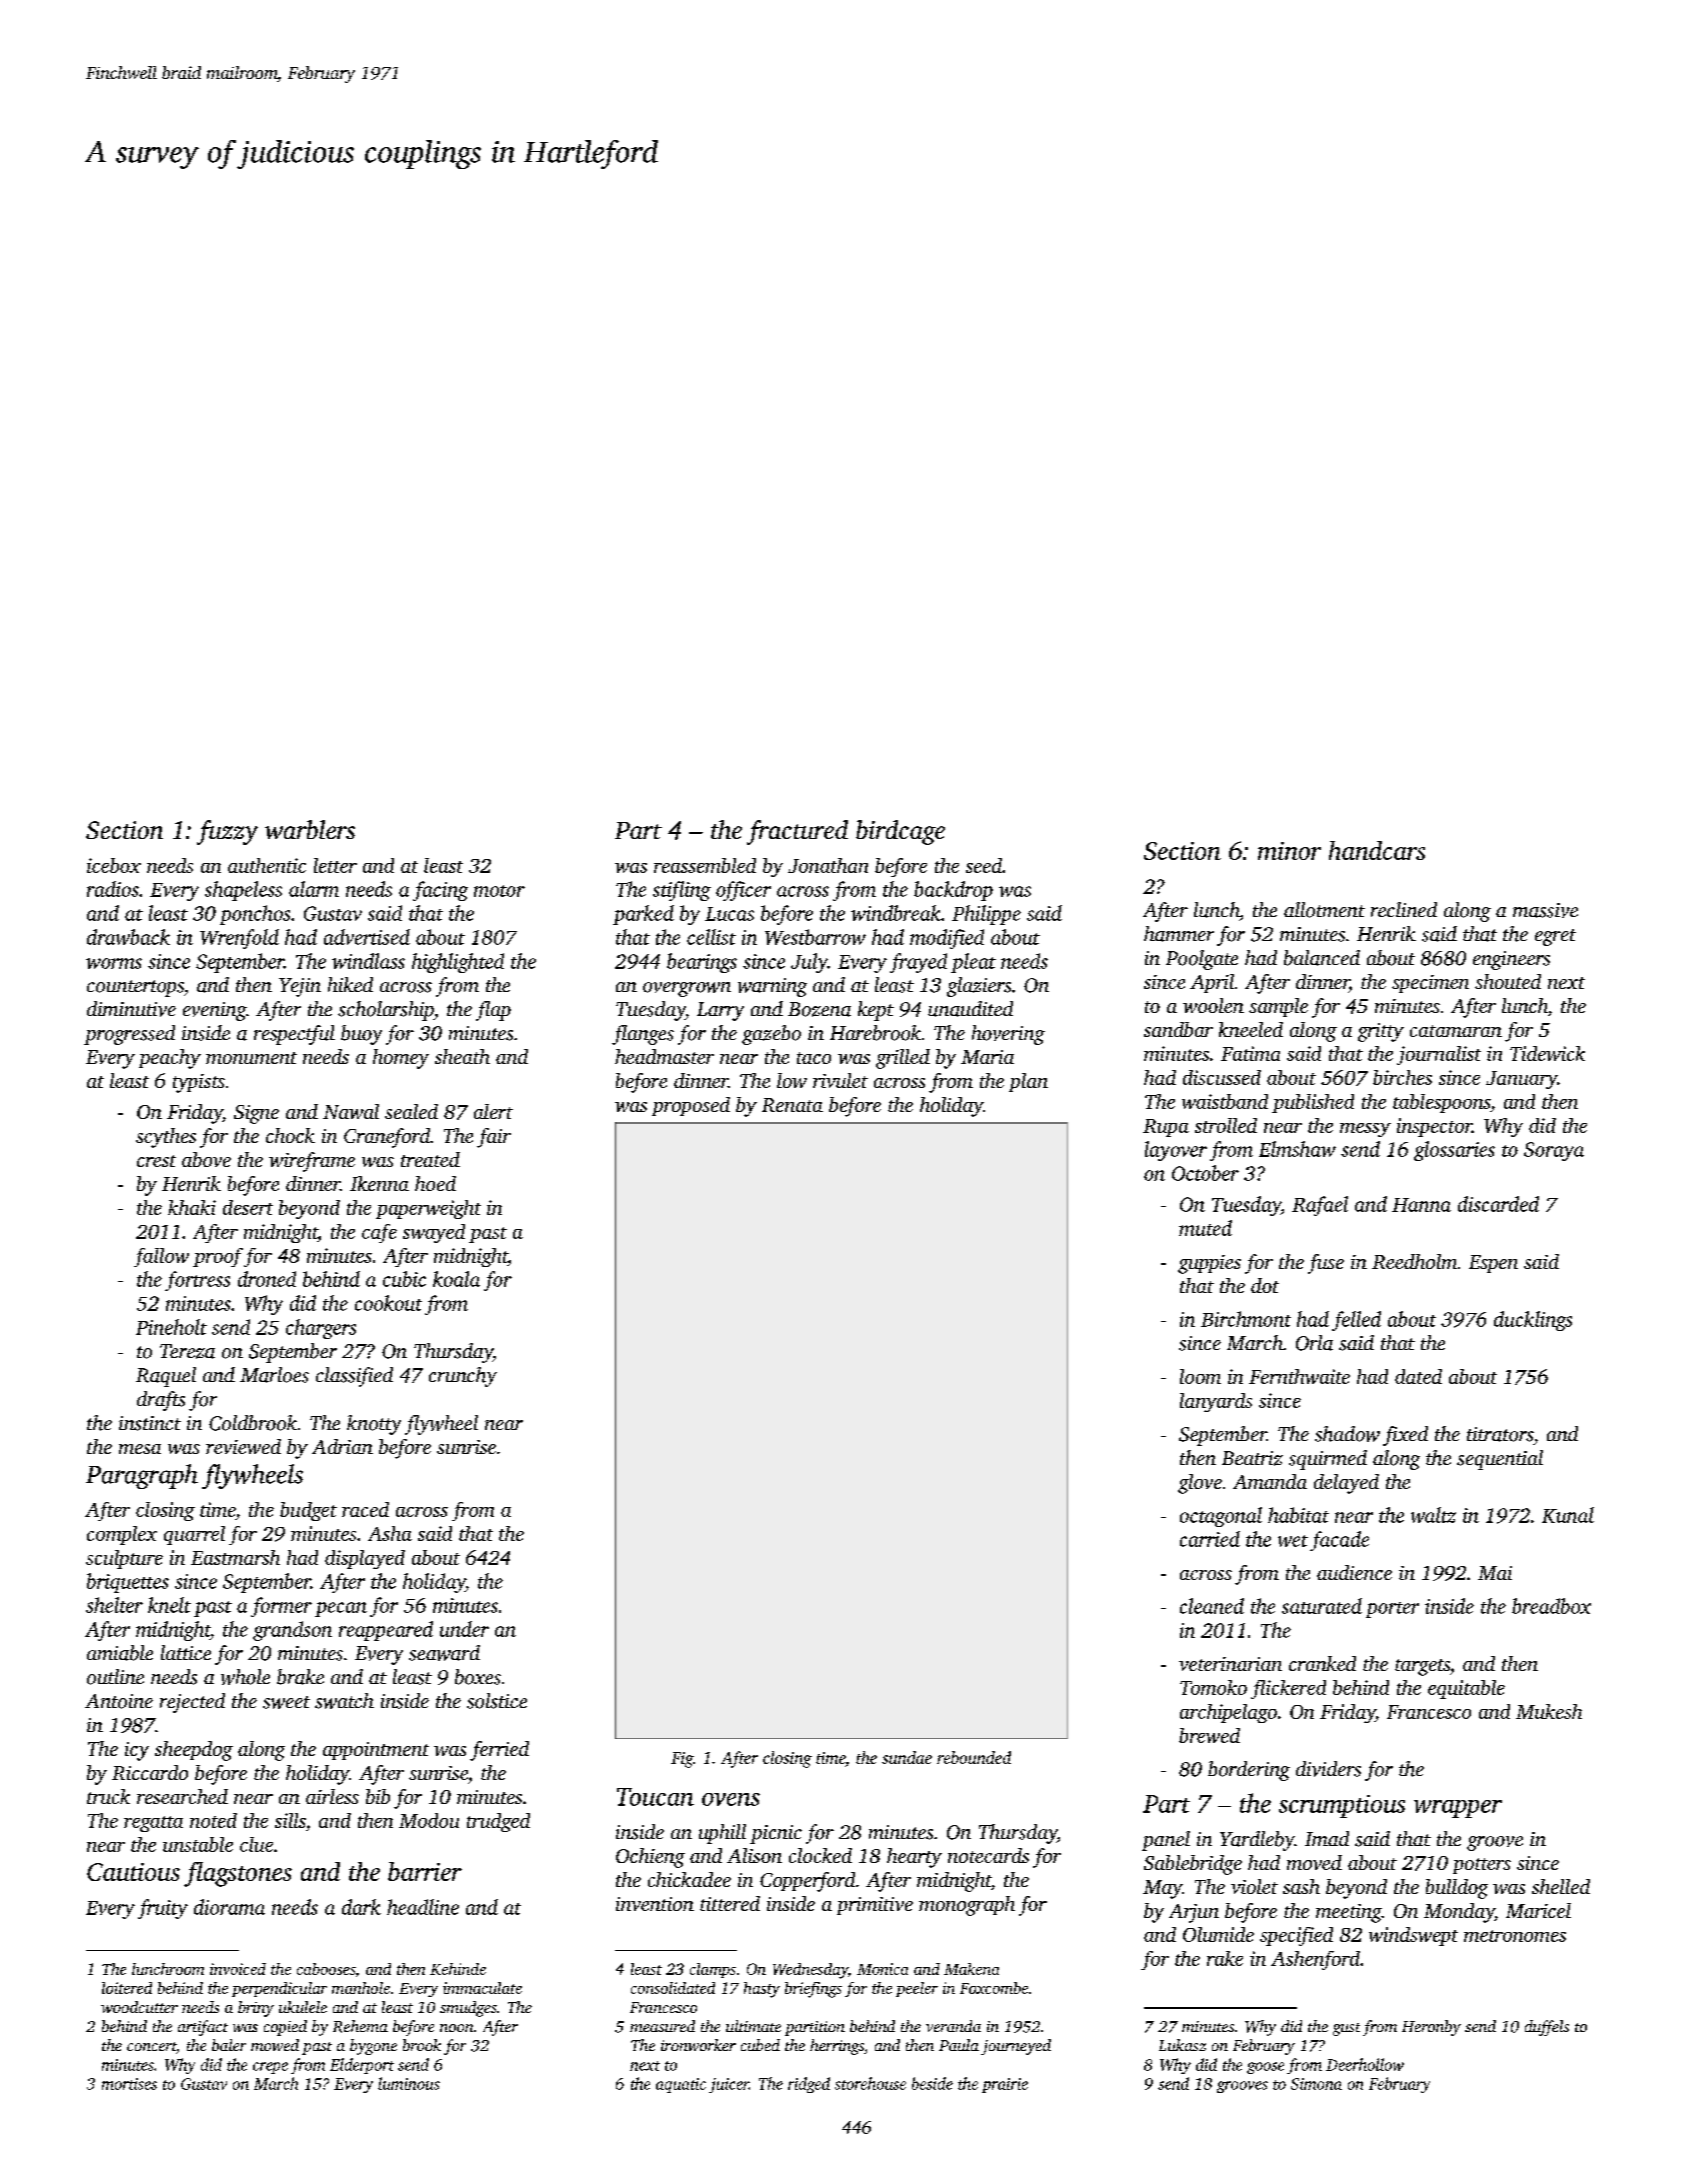 The height and width of the screenshot is (2178, 1683). I want to click on fuse, so click(1326, 1264).
